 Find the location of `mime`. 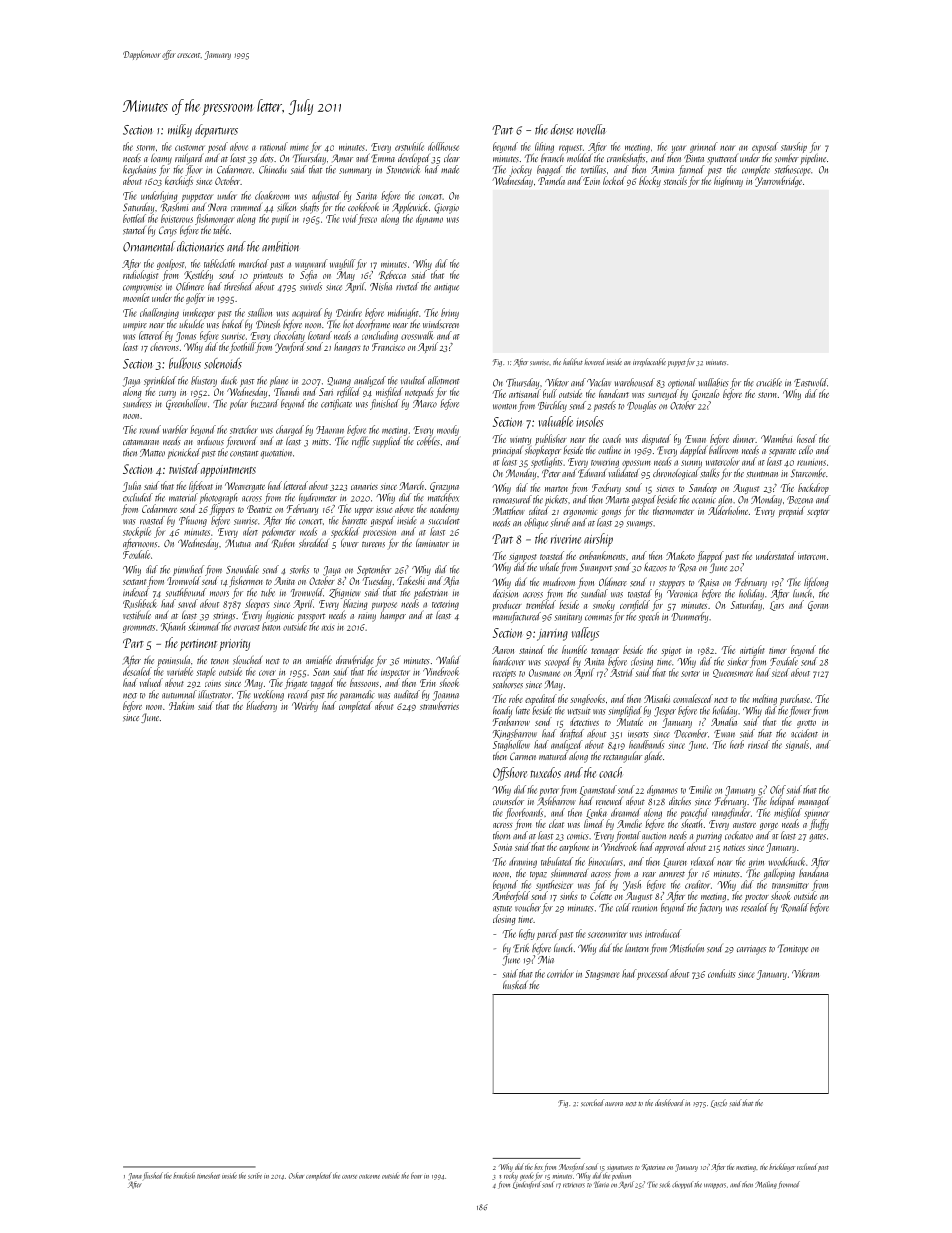

mime is located at coordinates (299, 148).
